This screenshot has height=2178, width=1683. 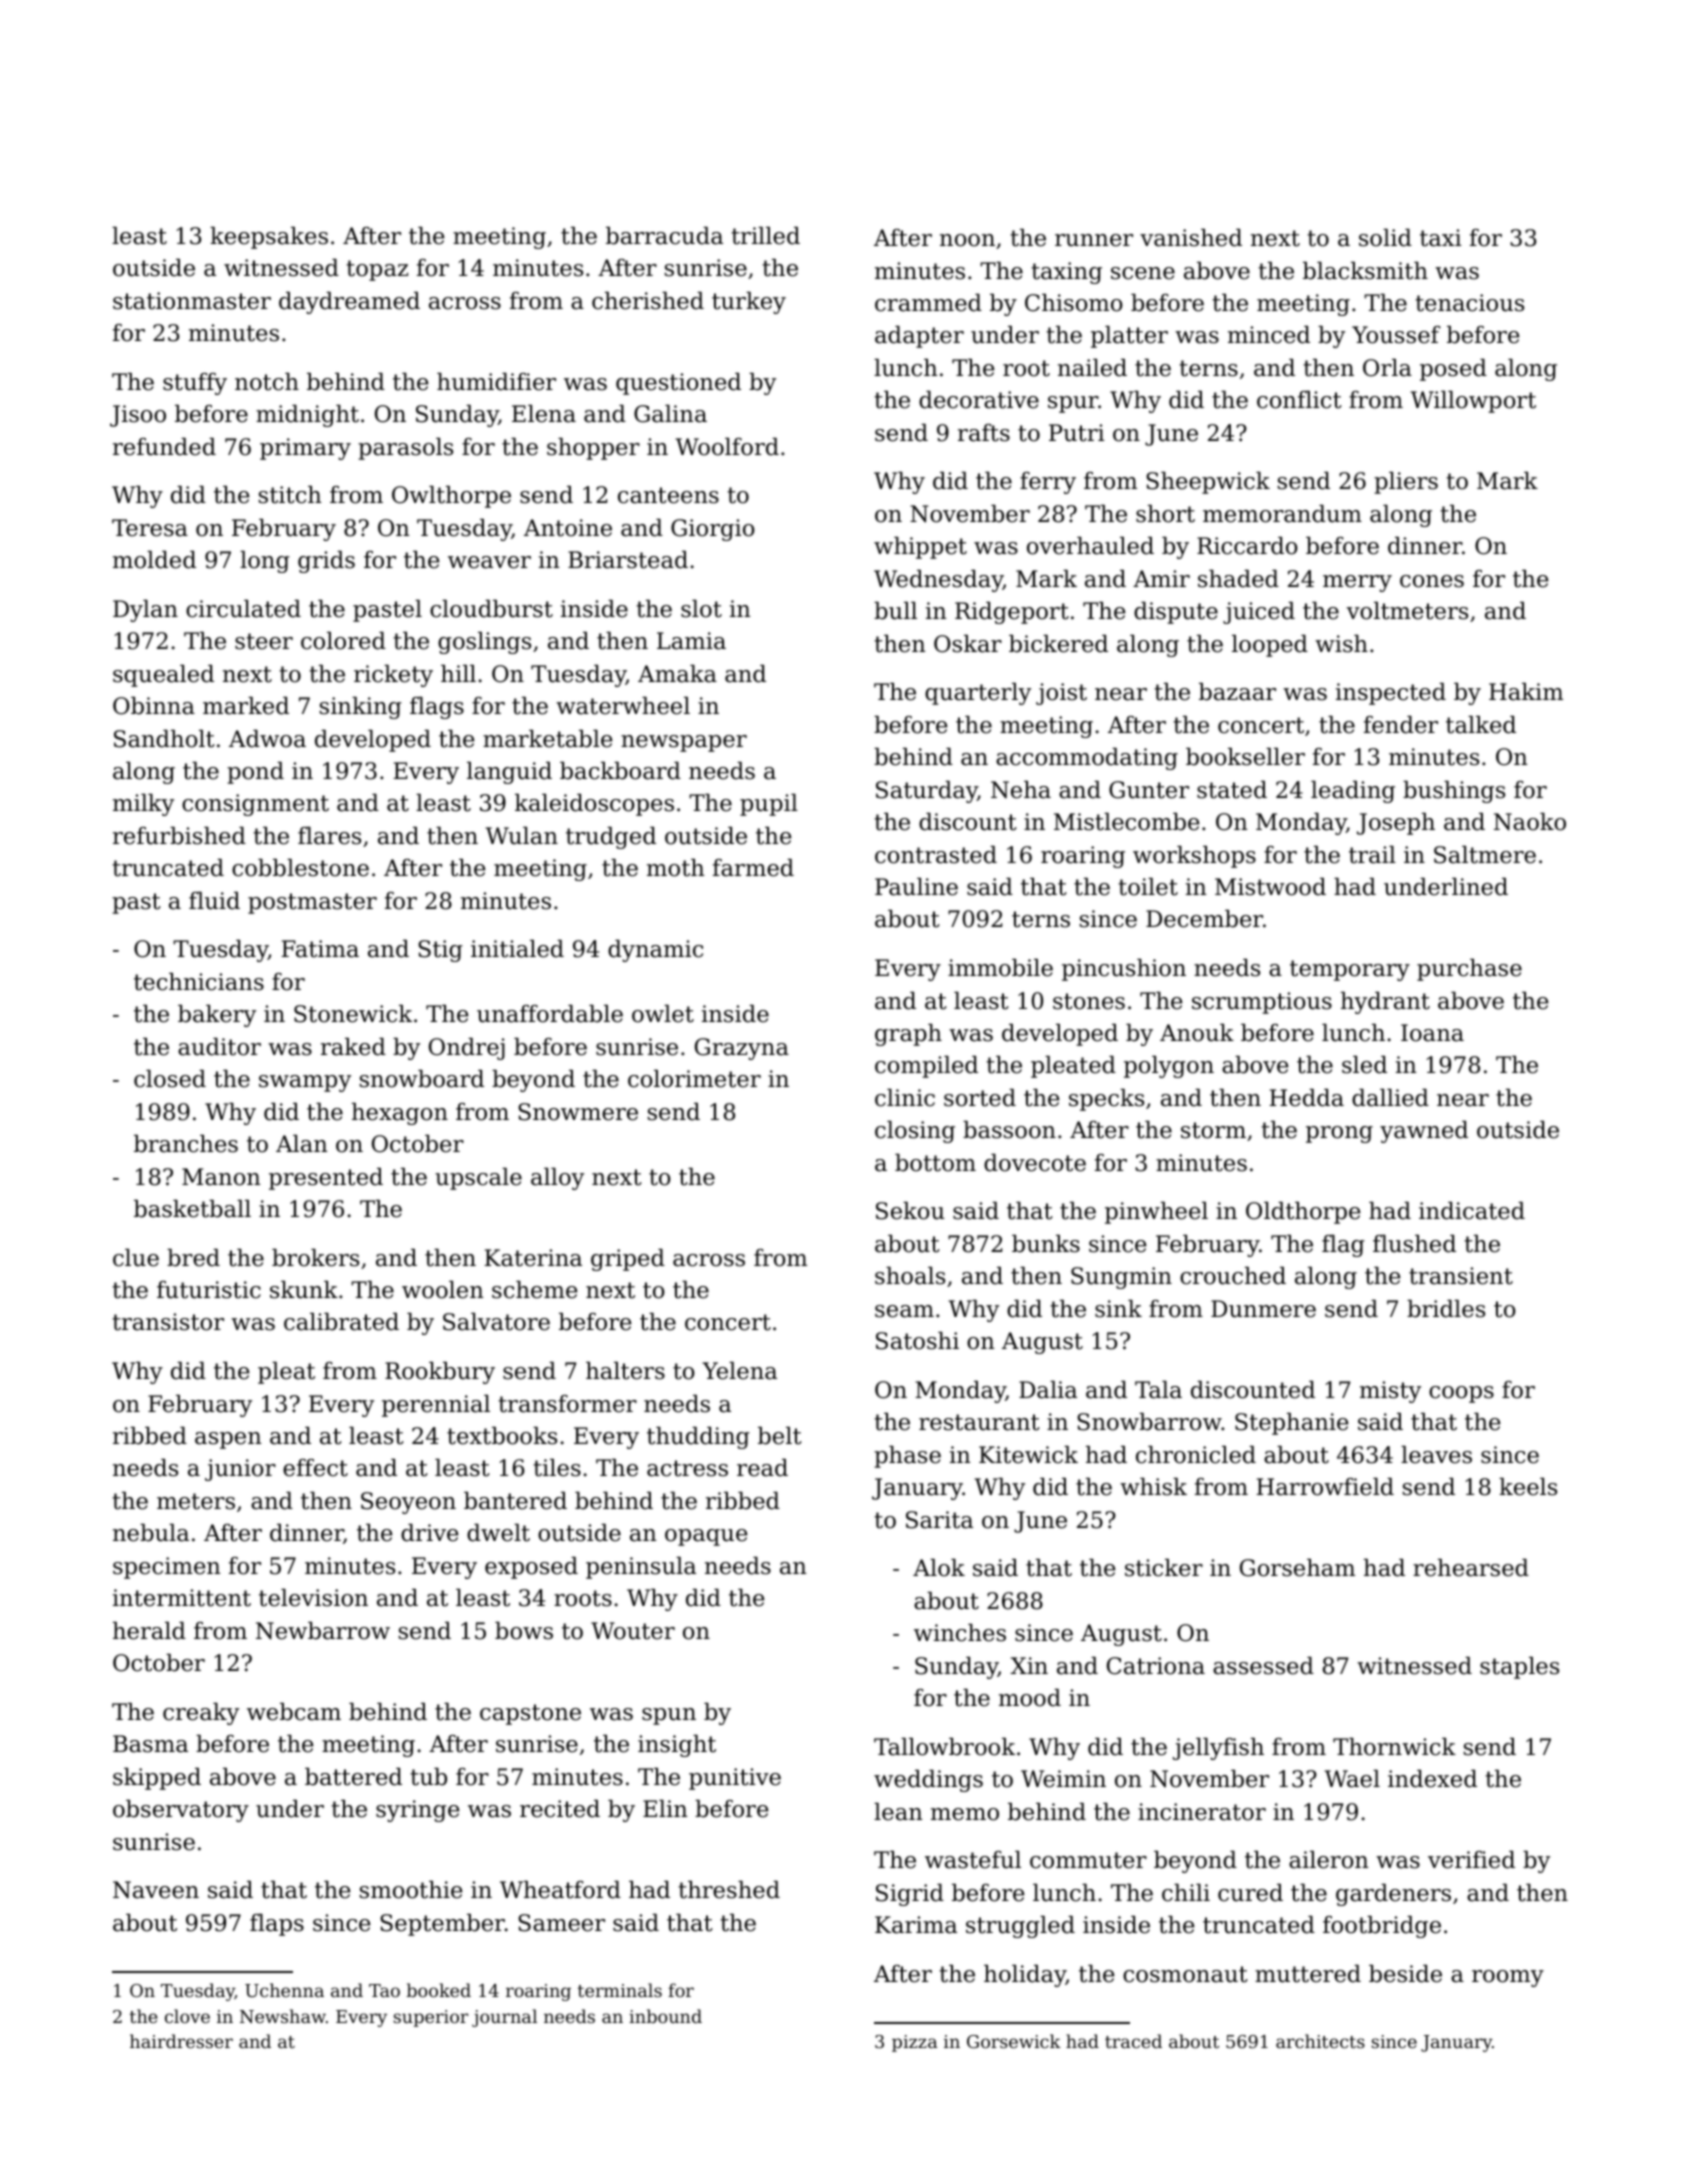 I want to click on yawned, so click(x=1424, y=1132).
